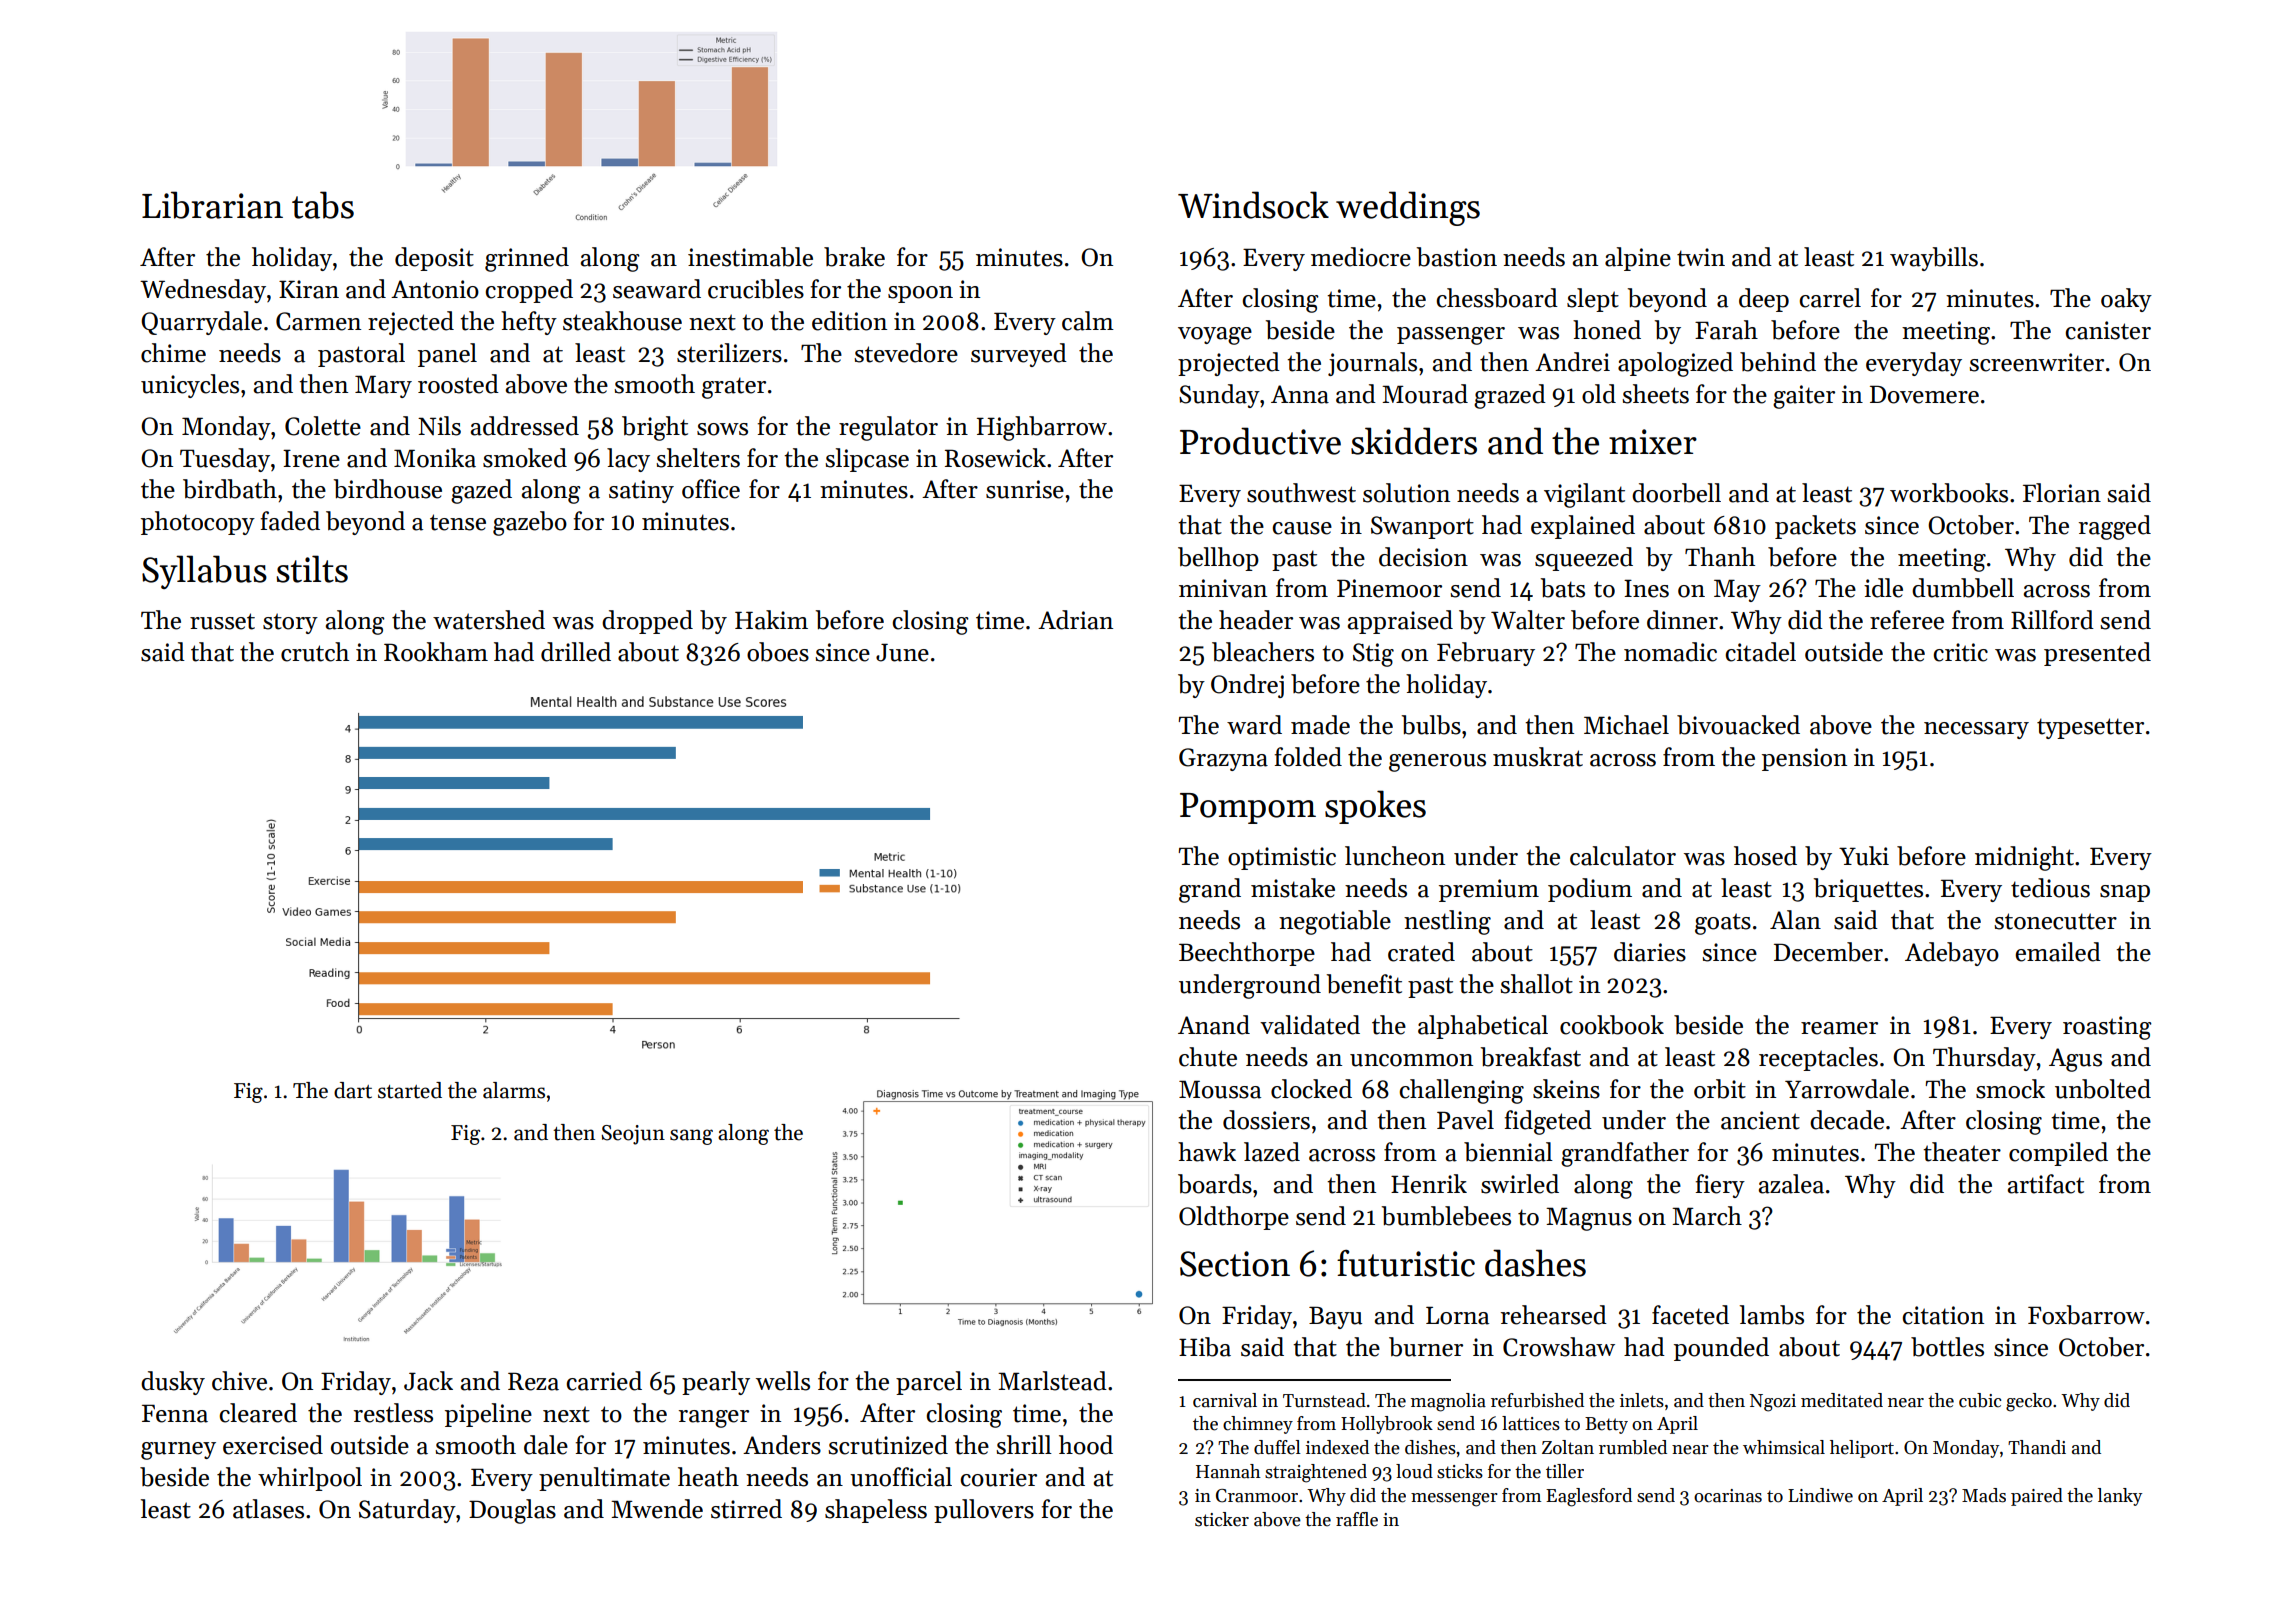 Image resolution: width=2292 pixels, height=1620 pixels. Describe the element at coordinates (512, 1511) in the screenshot. I see `Douglas` at that location.
